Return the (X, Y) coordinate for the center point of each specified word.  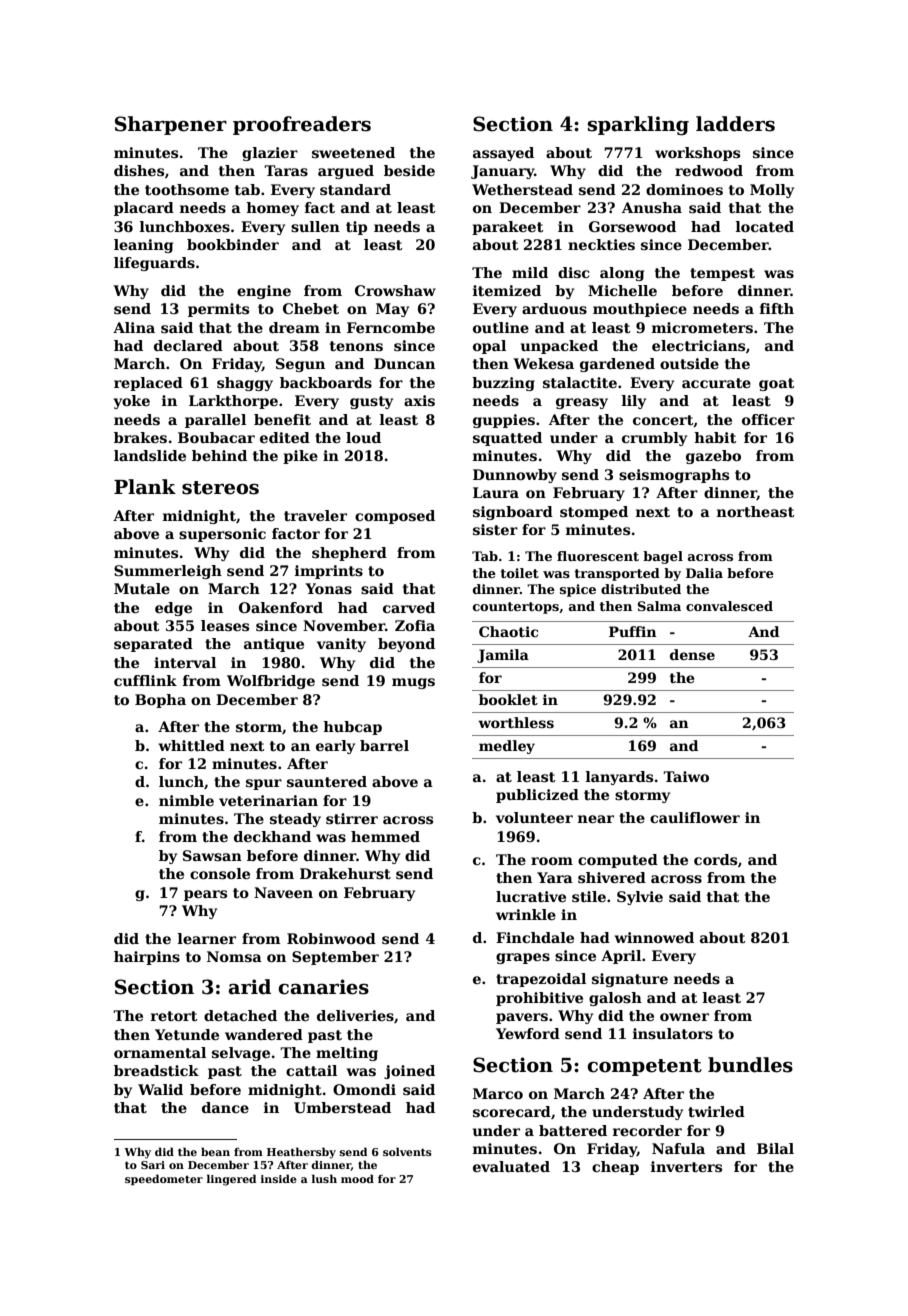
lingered (231, 1180)
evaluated (511, 1166)
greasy (582, 403)
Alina (134, 327)
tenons (356, 346)
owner (684, 1017)
